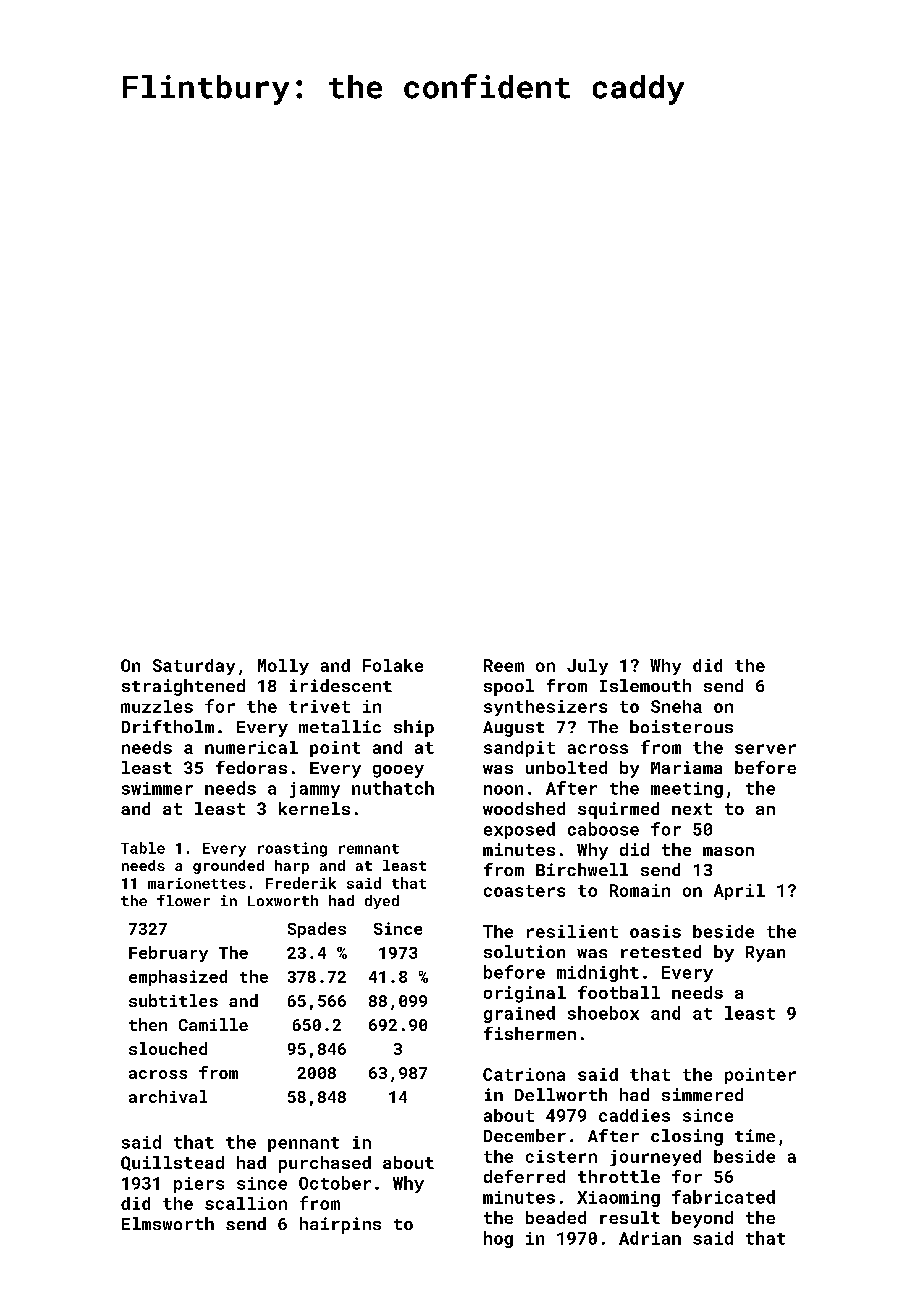 The width and height of the image is (924, 1308). I want to click on grounded, so click(228, 867).
